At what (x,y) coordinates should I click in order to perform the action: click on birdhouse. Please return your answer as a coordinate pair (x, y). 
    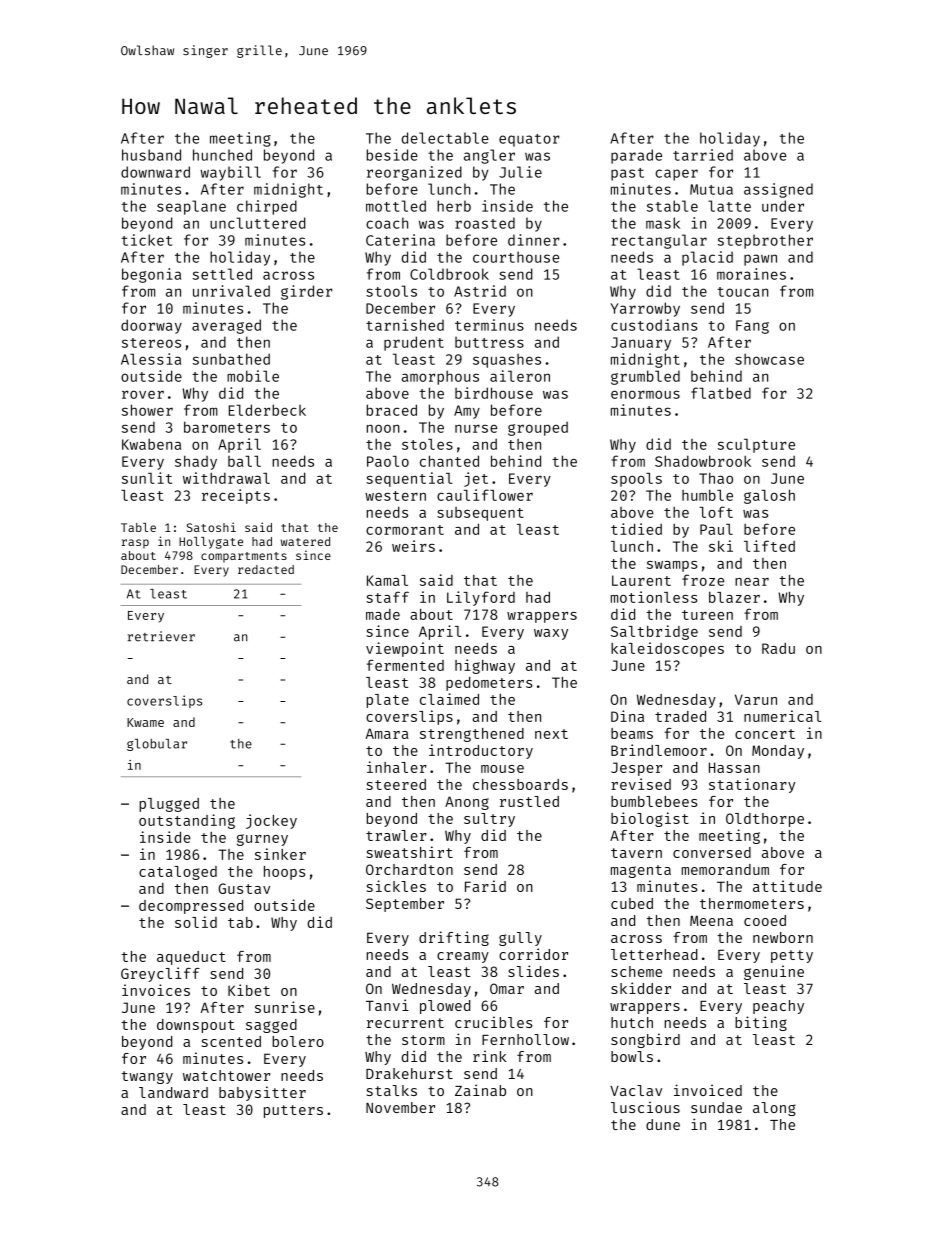
    Looking at the image, I should click on (494, 393).
